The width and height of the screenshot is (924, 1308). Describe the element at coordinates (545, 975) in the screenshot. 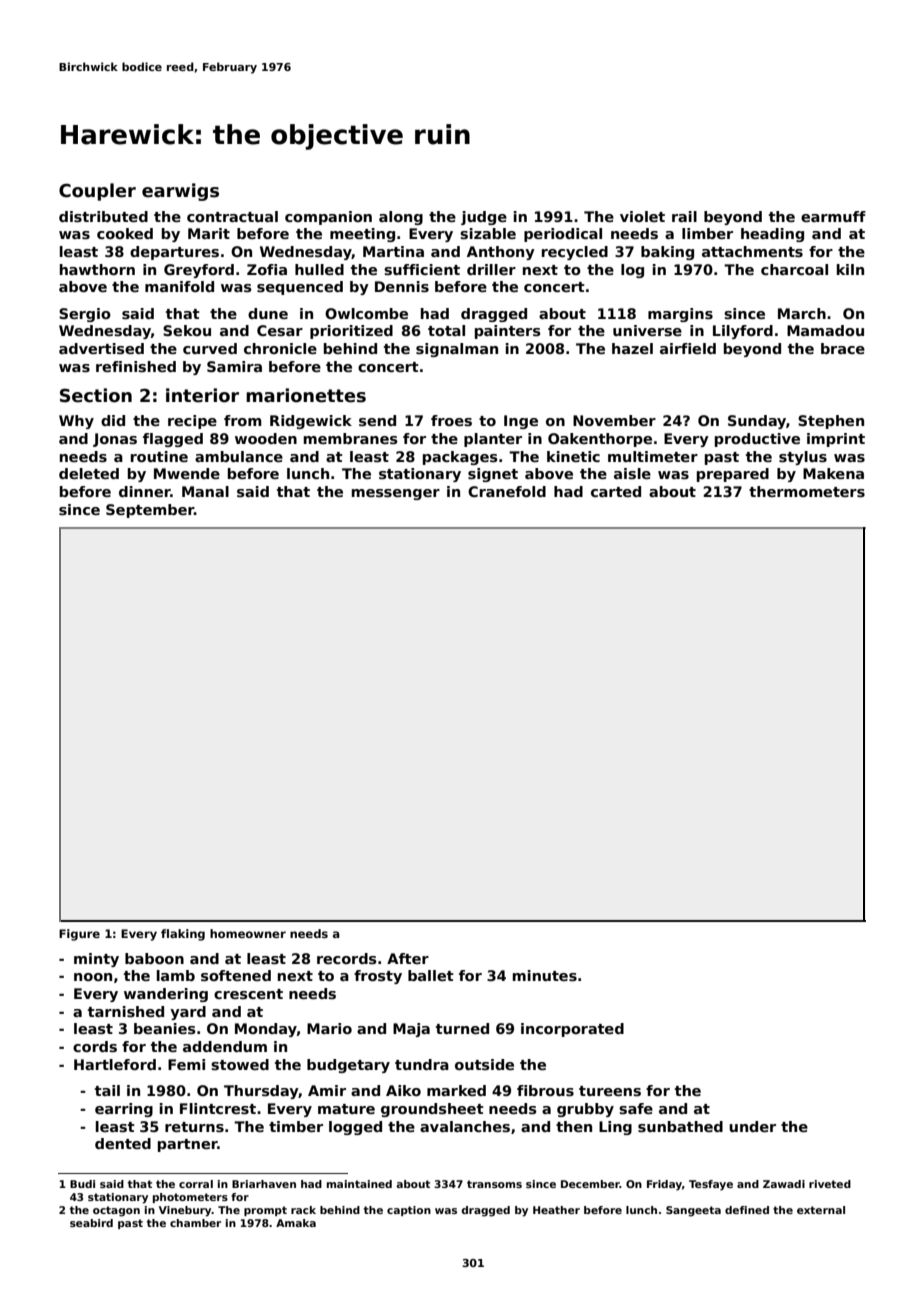

I see `minutes` at that location.
